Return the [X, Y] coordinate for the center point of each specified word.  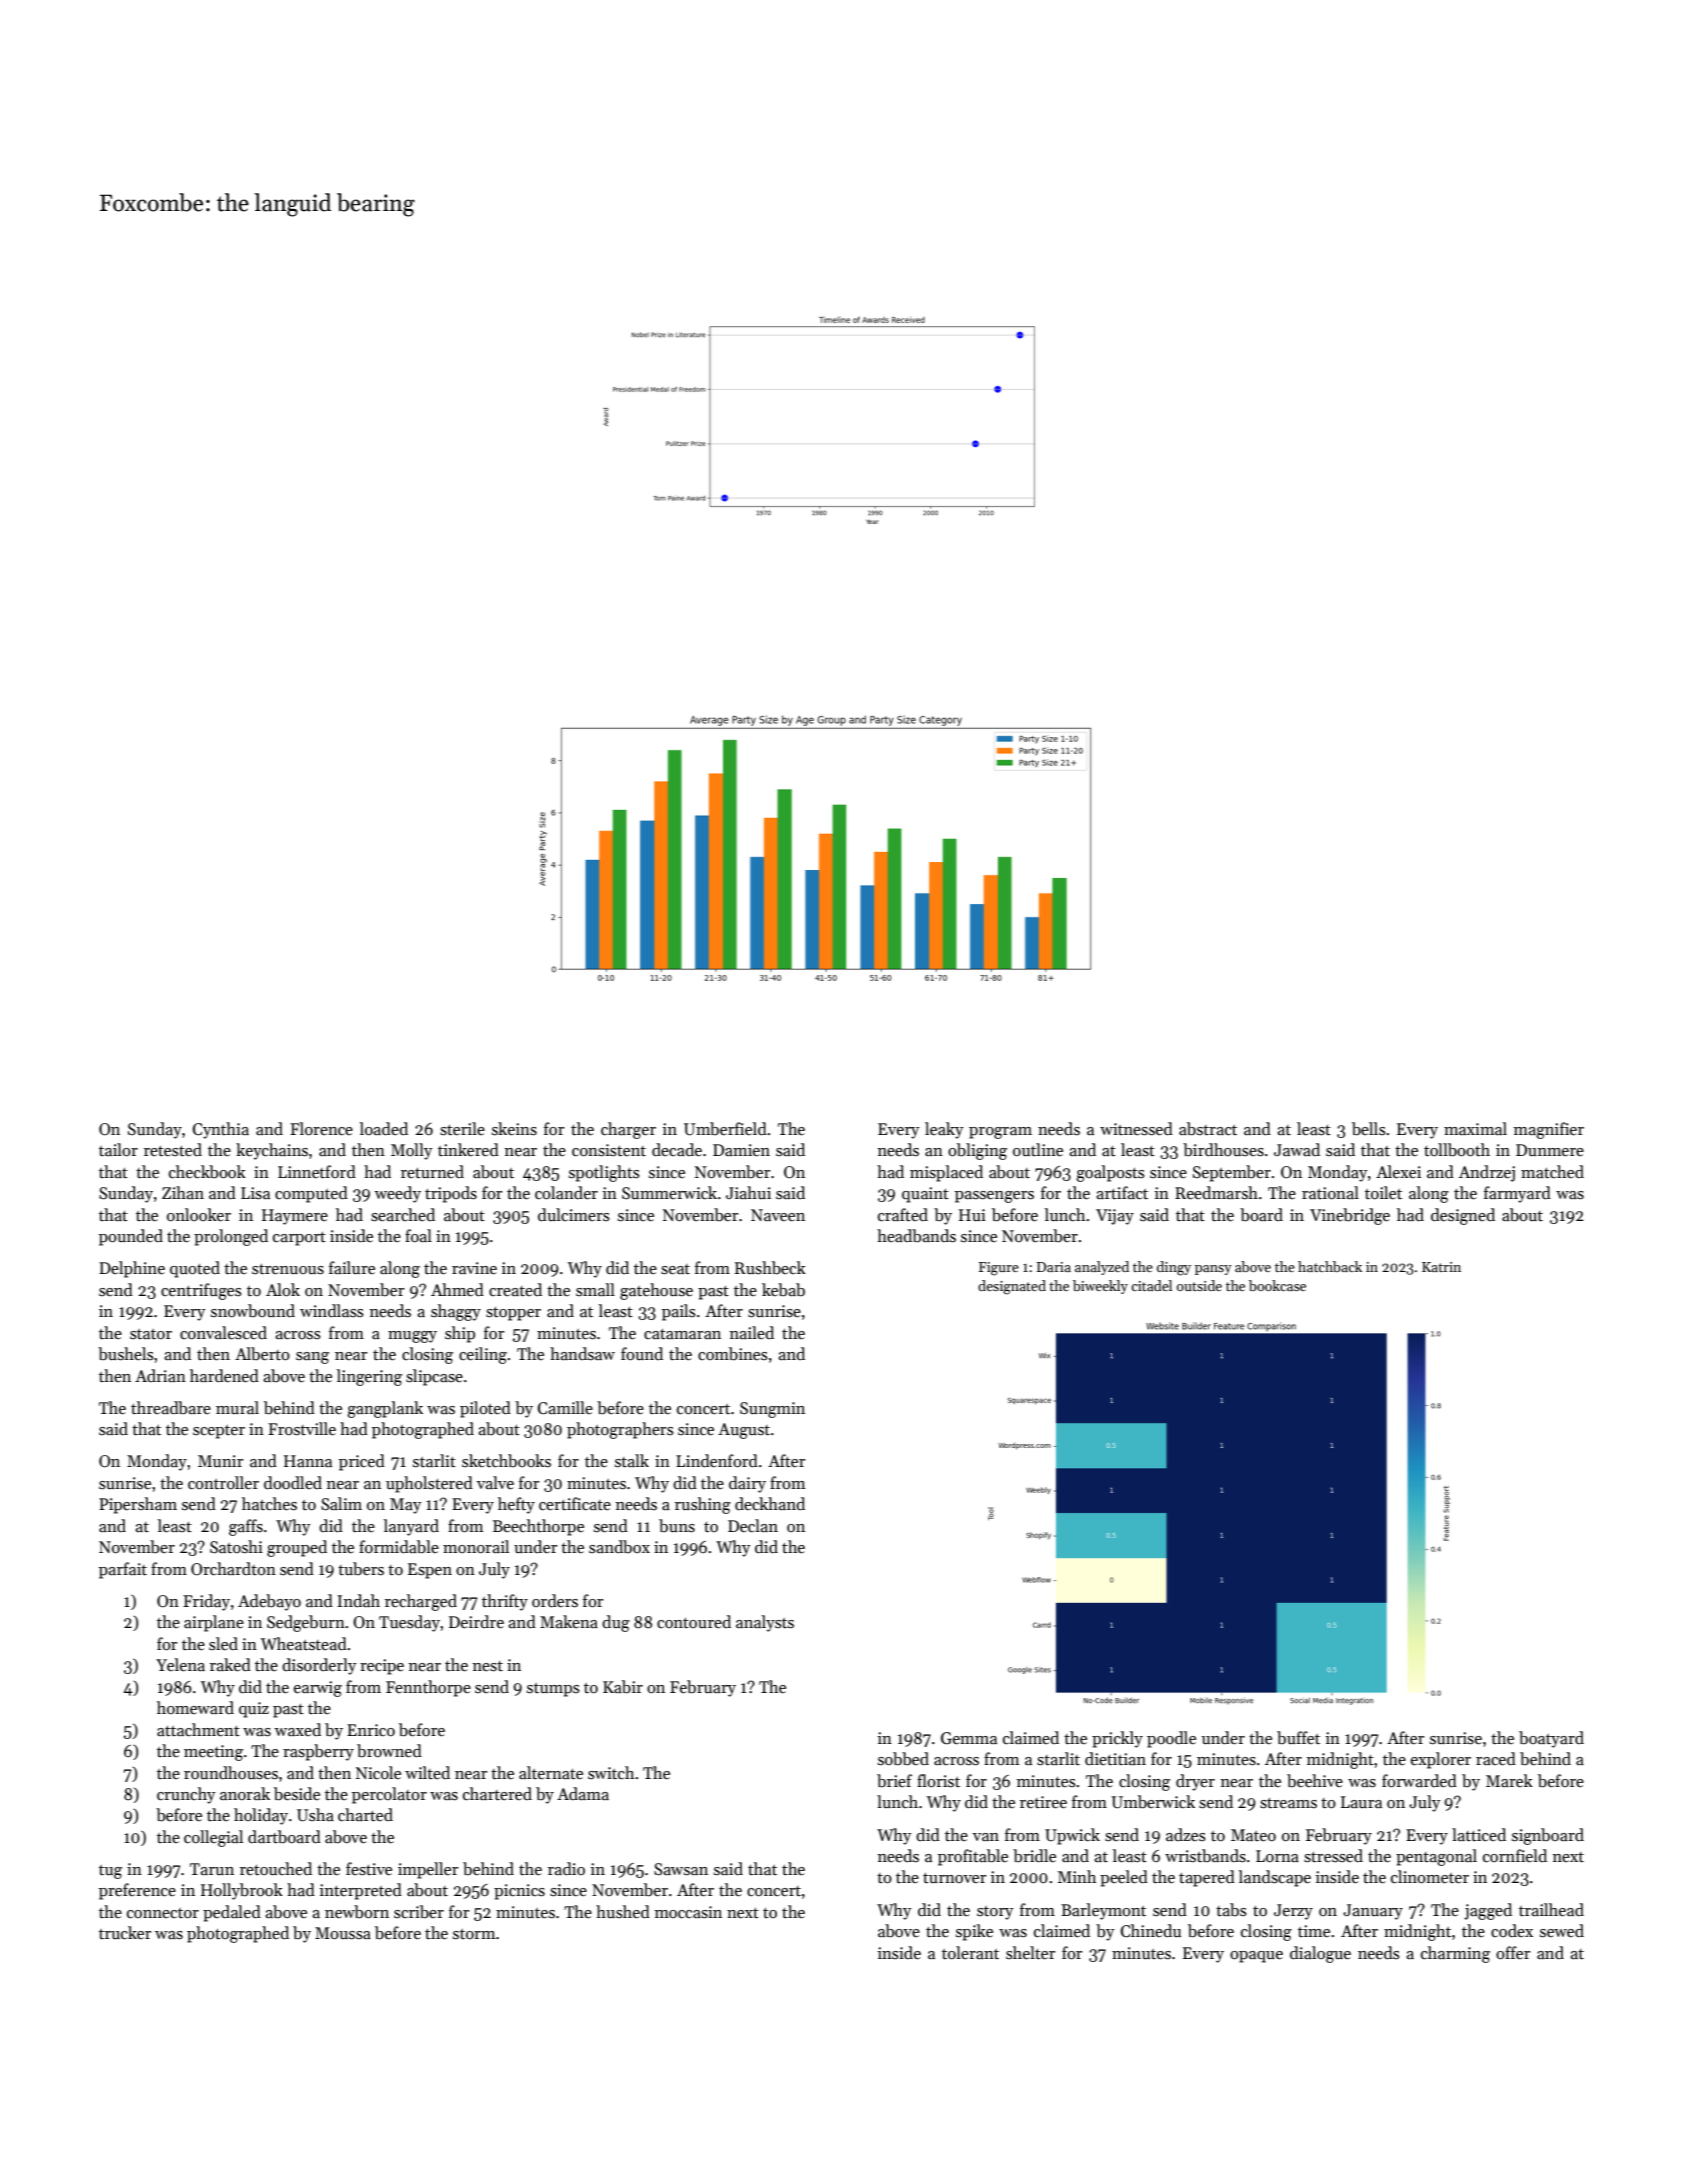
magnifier [1549, 1130]
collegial [213, 1838]
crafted [903, 1215]
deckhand [770, 1504]
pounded [131, 1237]
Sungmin [772, 1410]
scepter [219, 1432]
